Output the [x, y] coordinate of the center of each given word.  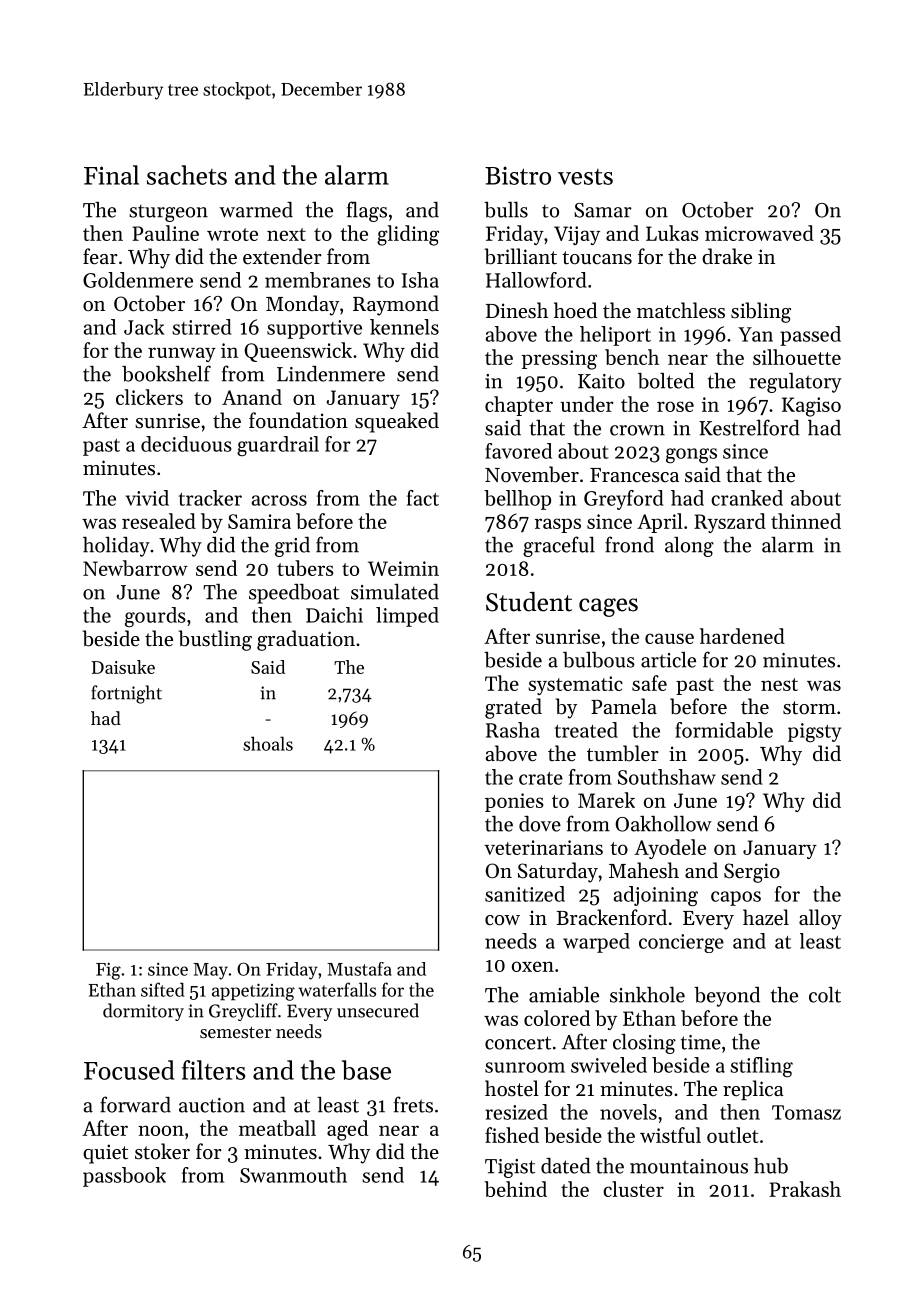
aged [347, 1130]
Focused [129, 1070]
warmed [256, 210]
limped [407, 617]
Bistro [518, 175]
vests [585, 177]
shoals [268, 743]
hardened [742, 636]
